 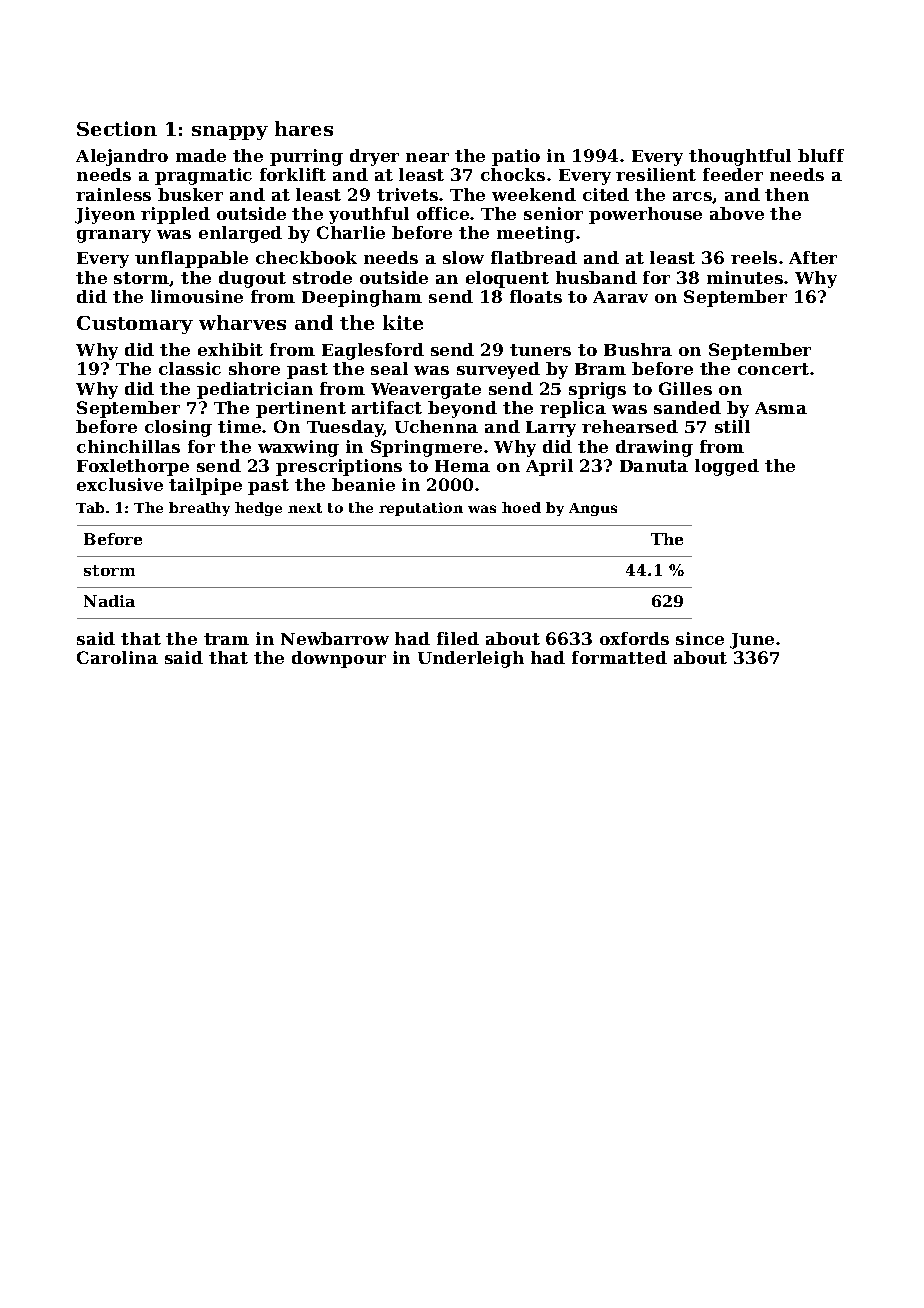 What do you see at coordinates (516, 157) in the image?
I see `patio` at bounding box center [516, 157].
